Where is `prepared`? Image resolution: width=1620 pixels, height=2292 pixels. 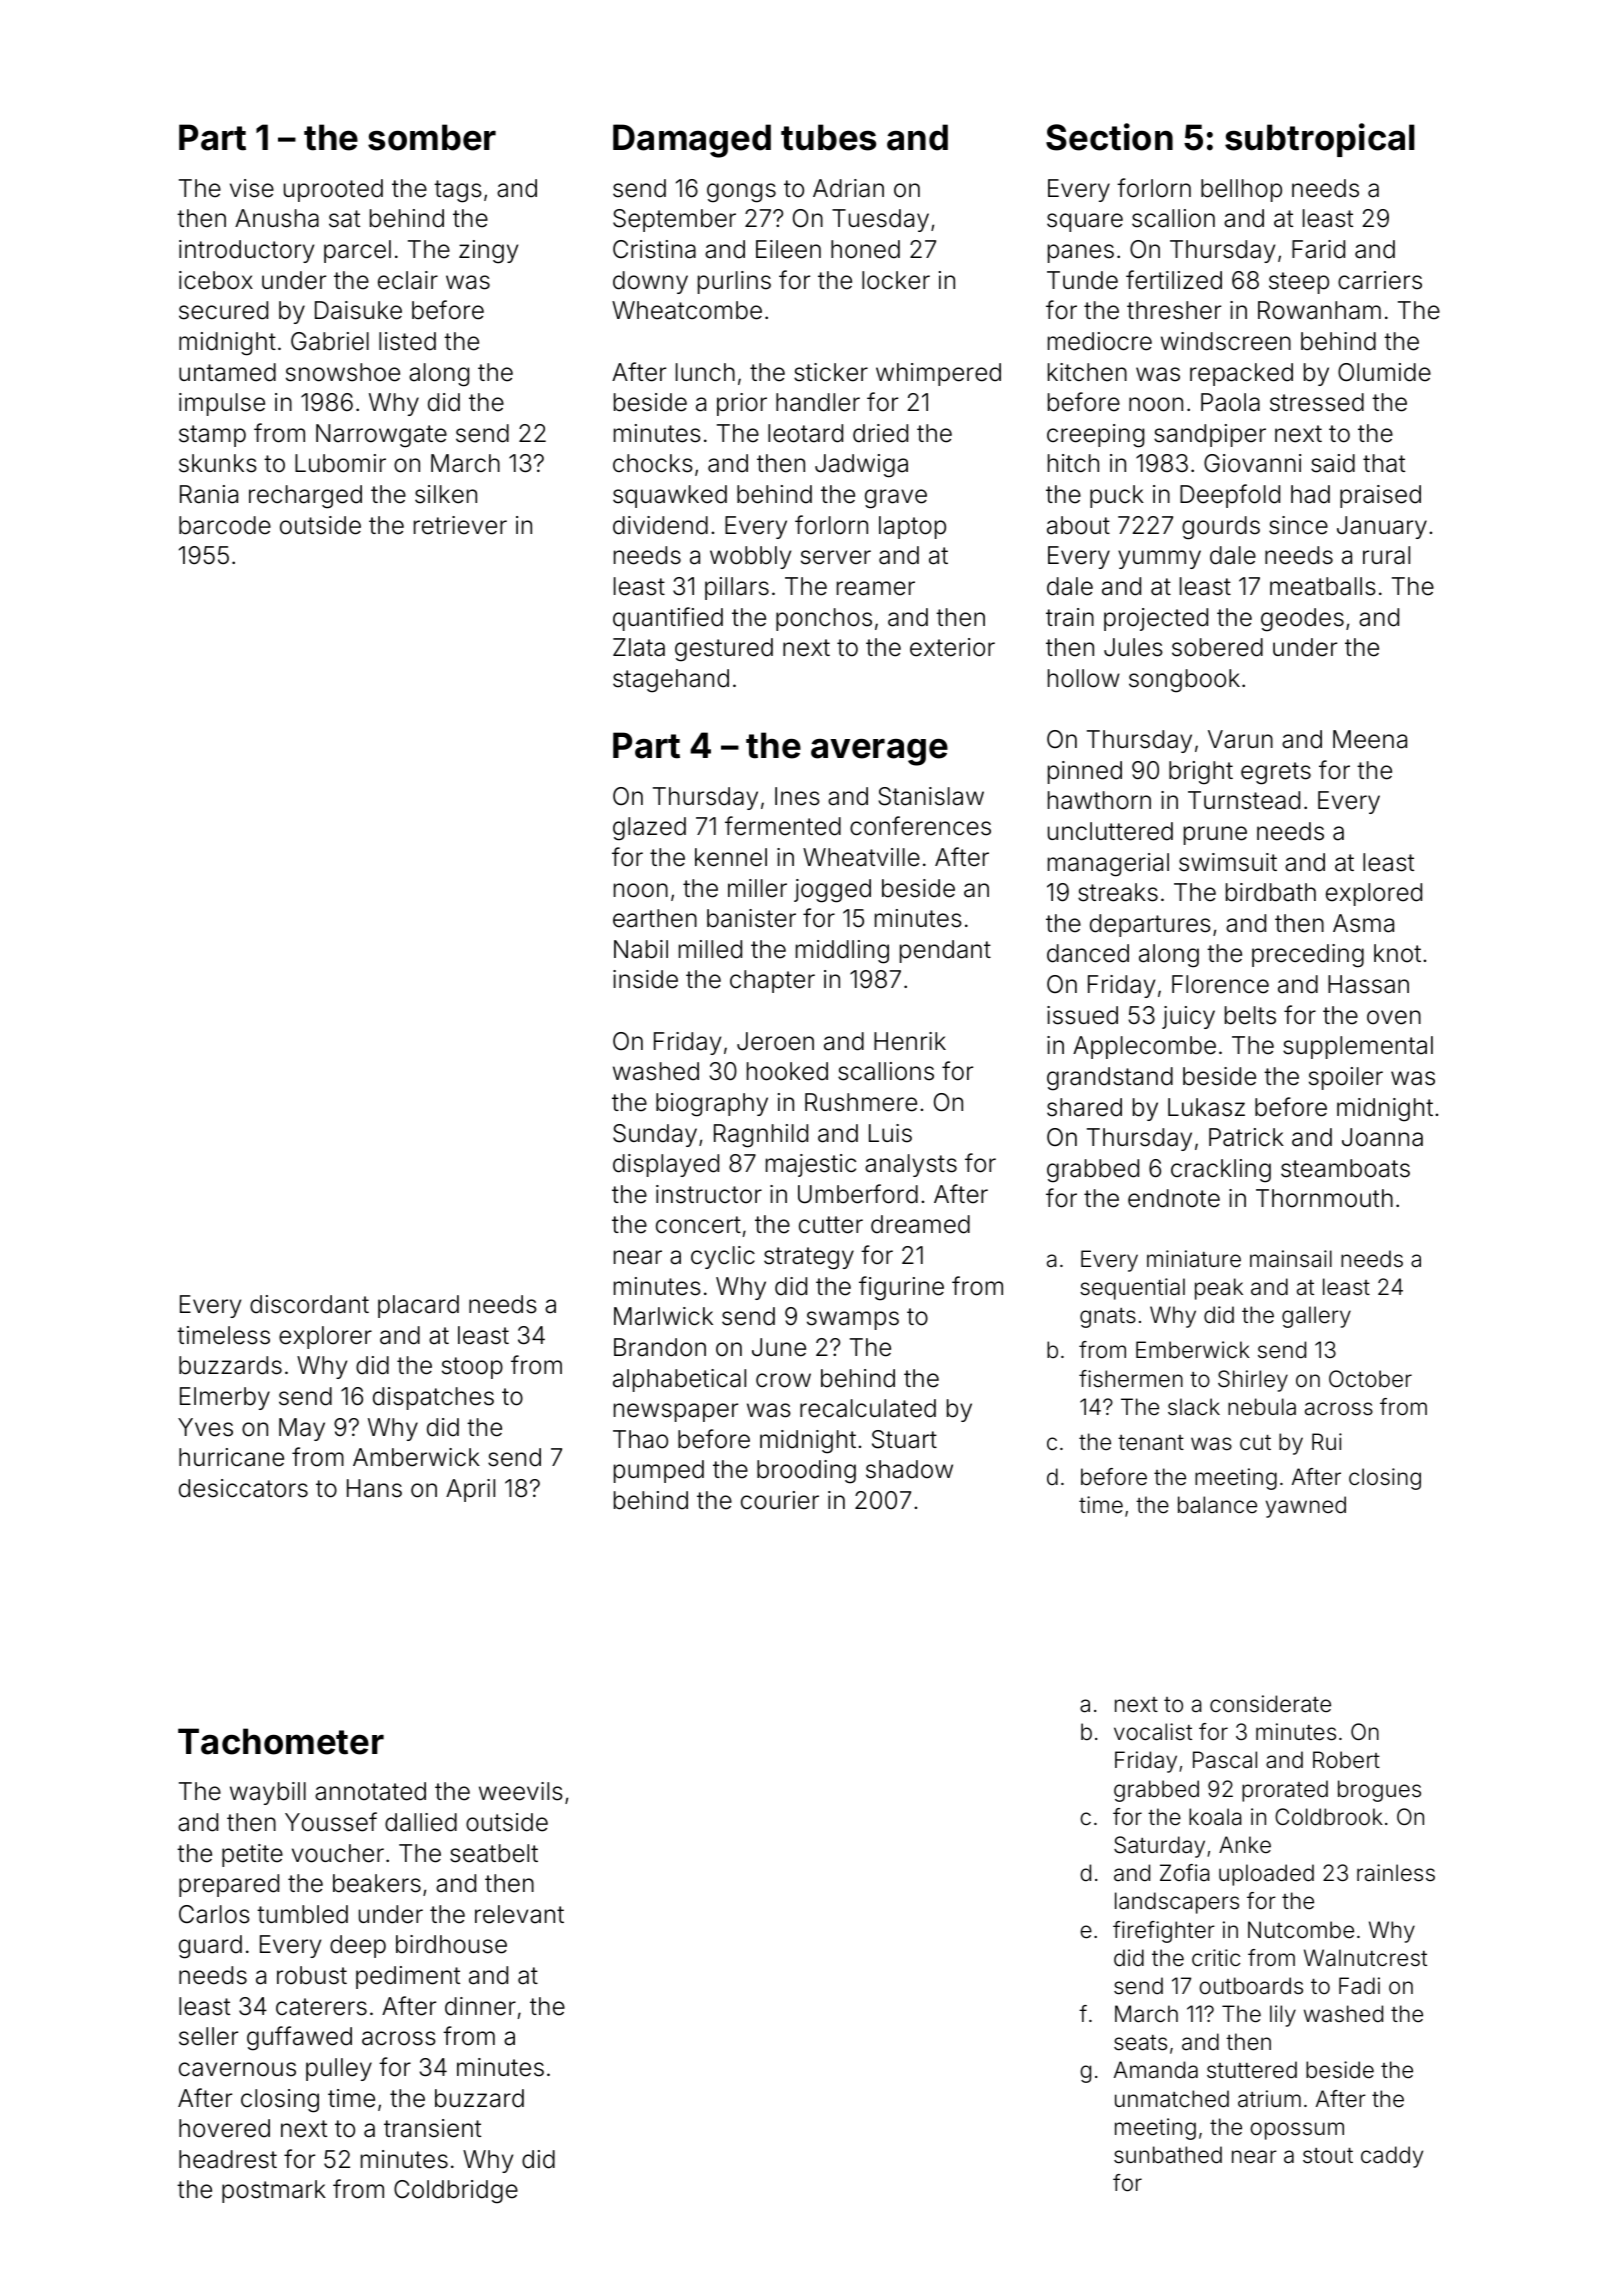 prepared is located at coordinates (229, 1885).
